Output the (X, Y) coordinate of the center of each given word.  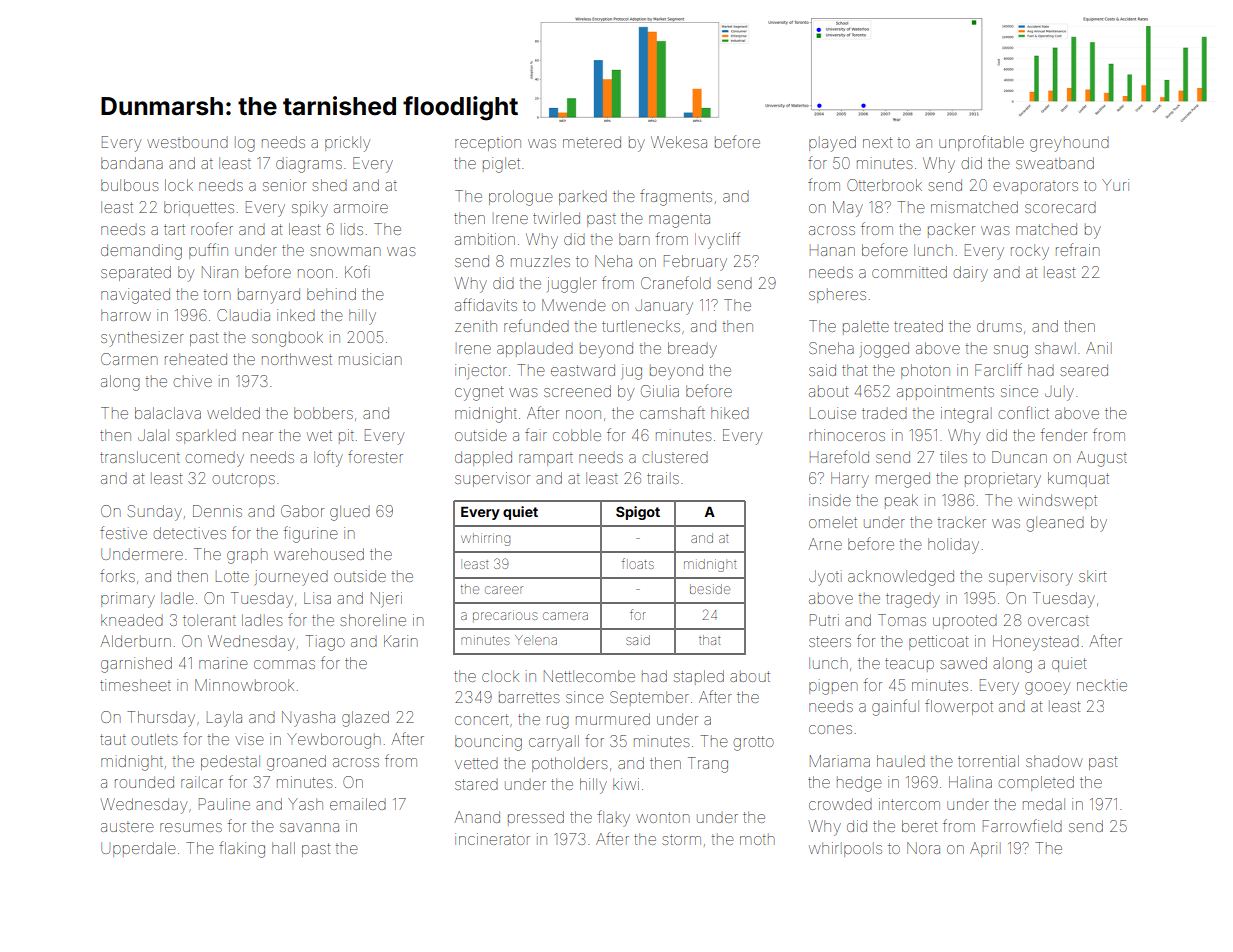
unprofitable (981, 143)
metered (592, 142)
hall (283, 848)
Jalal (153, 435)
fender (1064, 434)
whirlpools (845, 849)
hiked (730, 413)
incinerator (492, 839)
